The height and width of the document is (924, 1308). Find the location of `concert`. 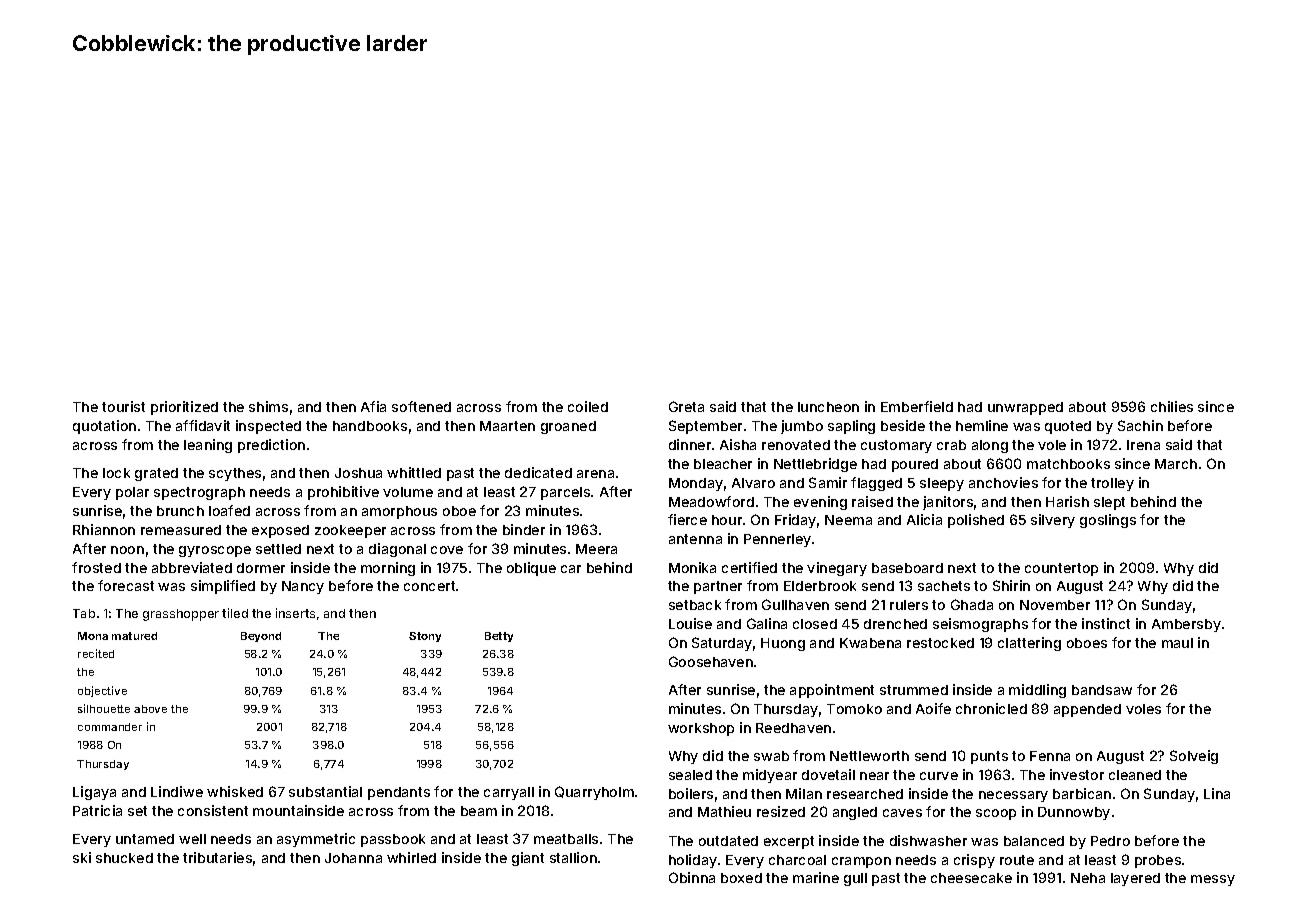

concert is located at coordinates (429, 586).
